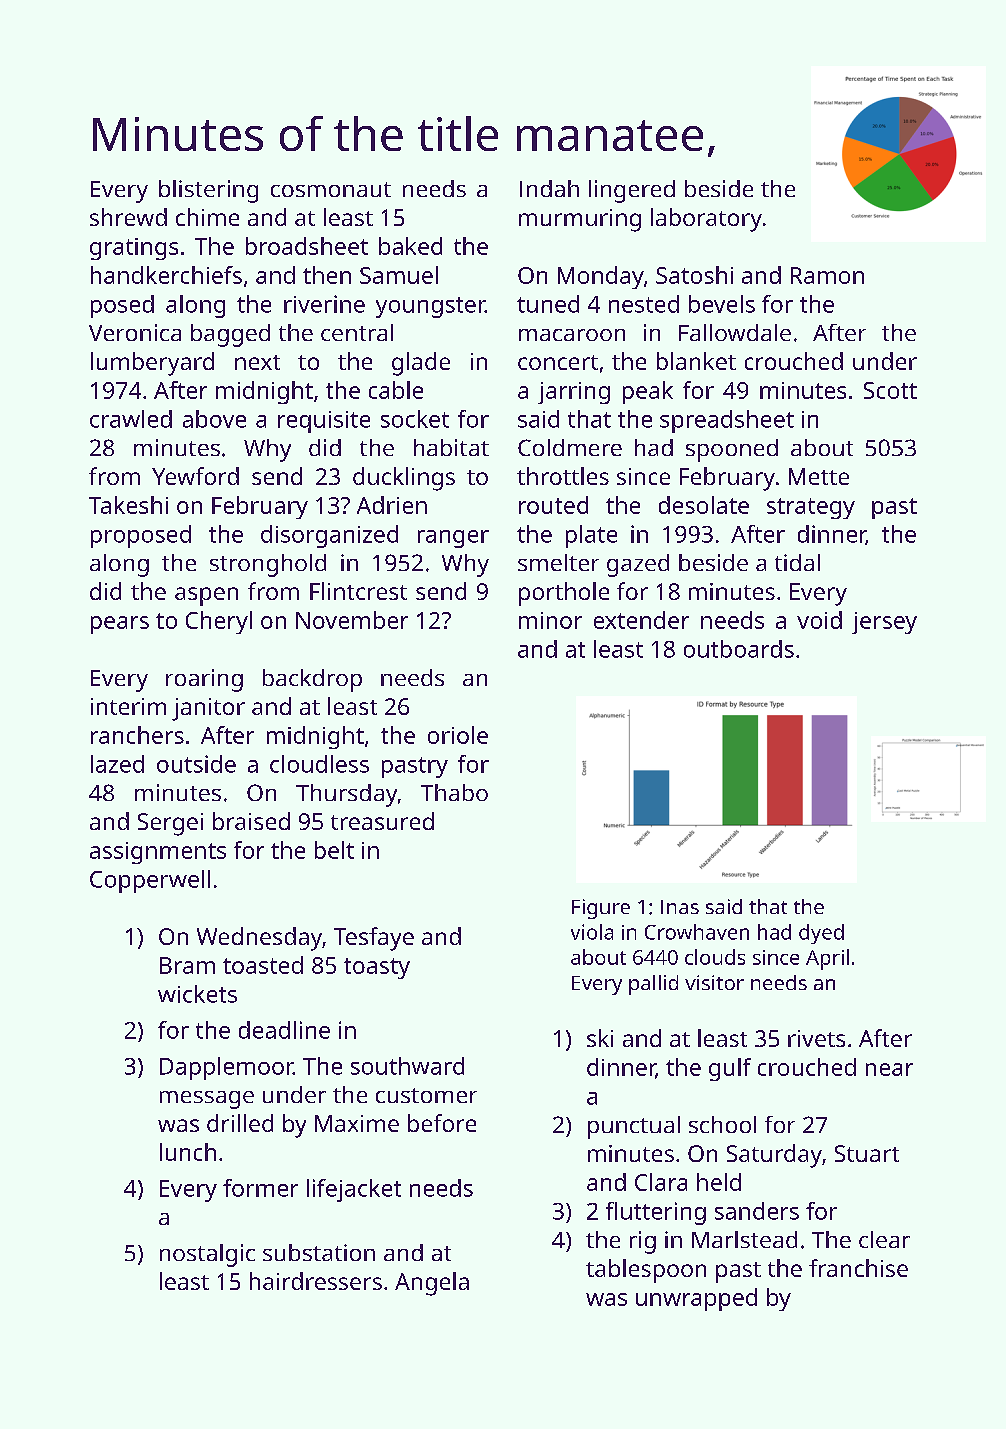 This image has width=1006, height=1429. I want to click on ski, so click(600, 1038).
